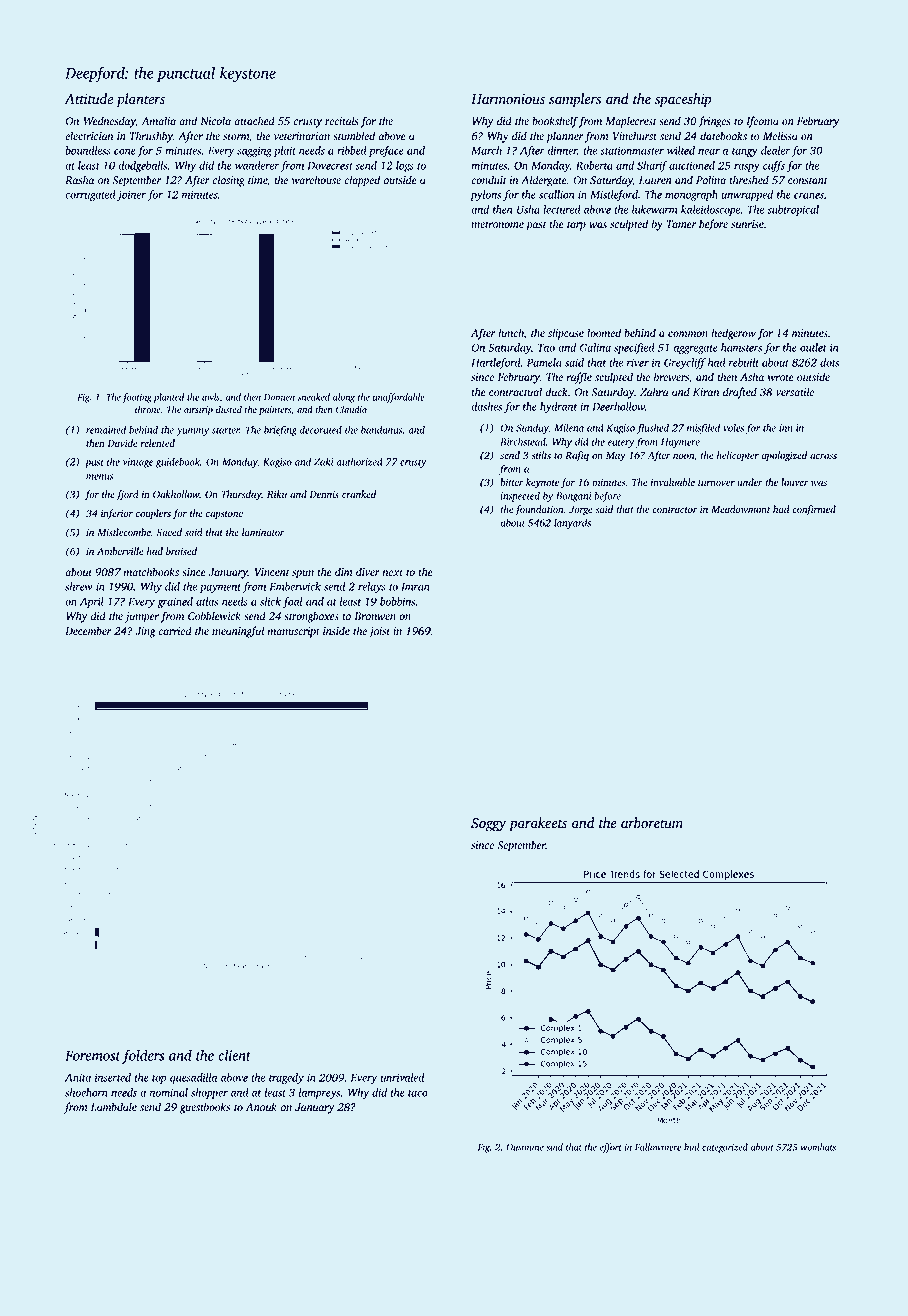  I want to click on spaceship, so click(683, 100).
